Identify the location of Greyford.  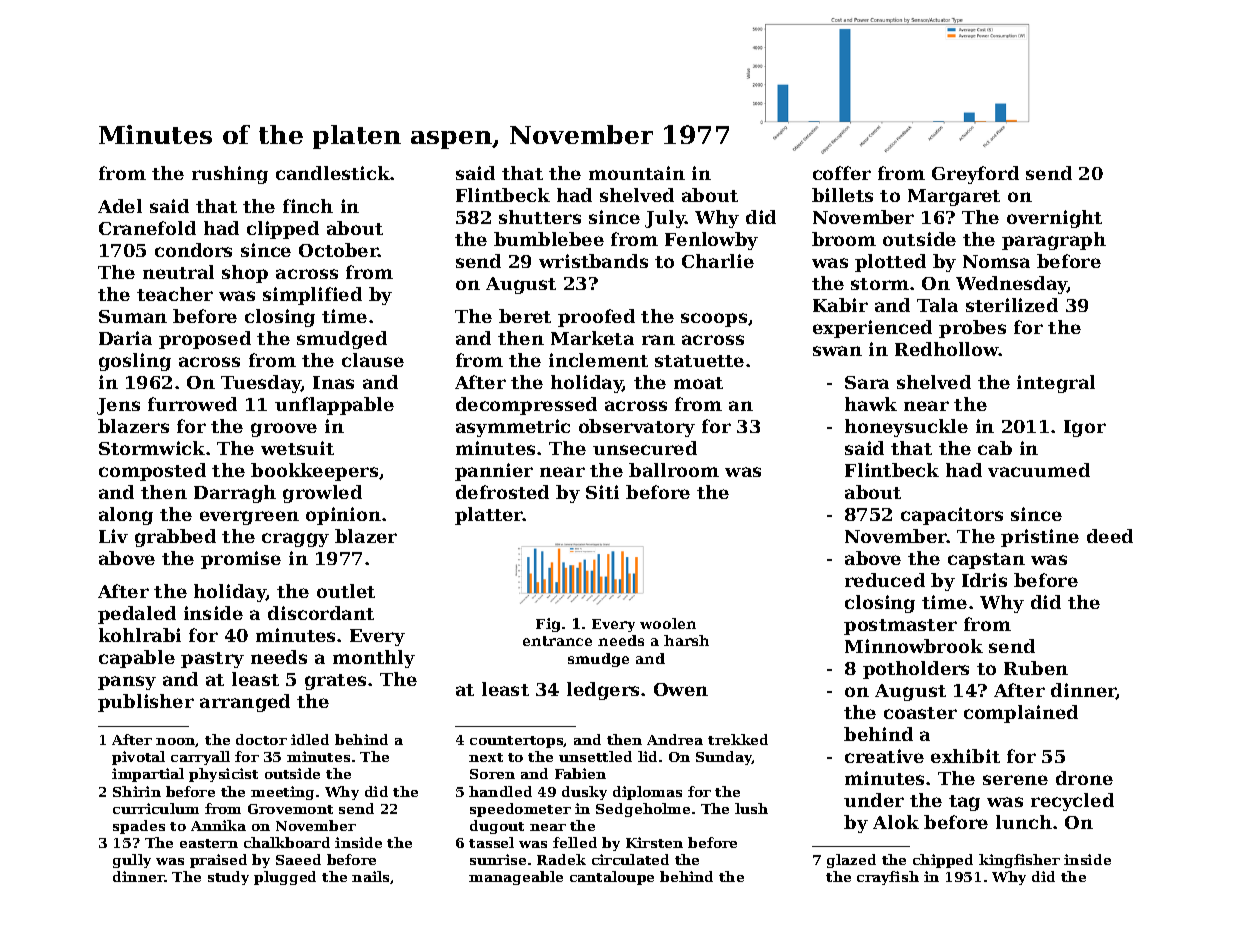
(975, 175).
